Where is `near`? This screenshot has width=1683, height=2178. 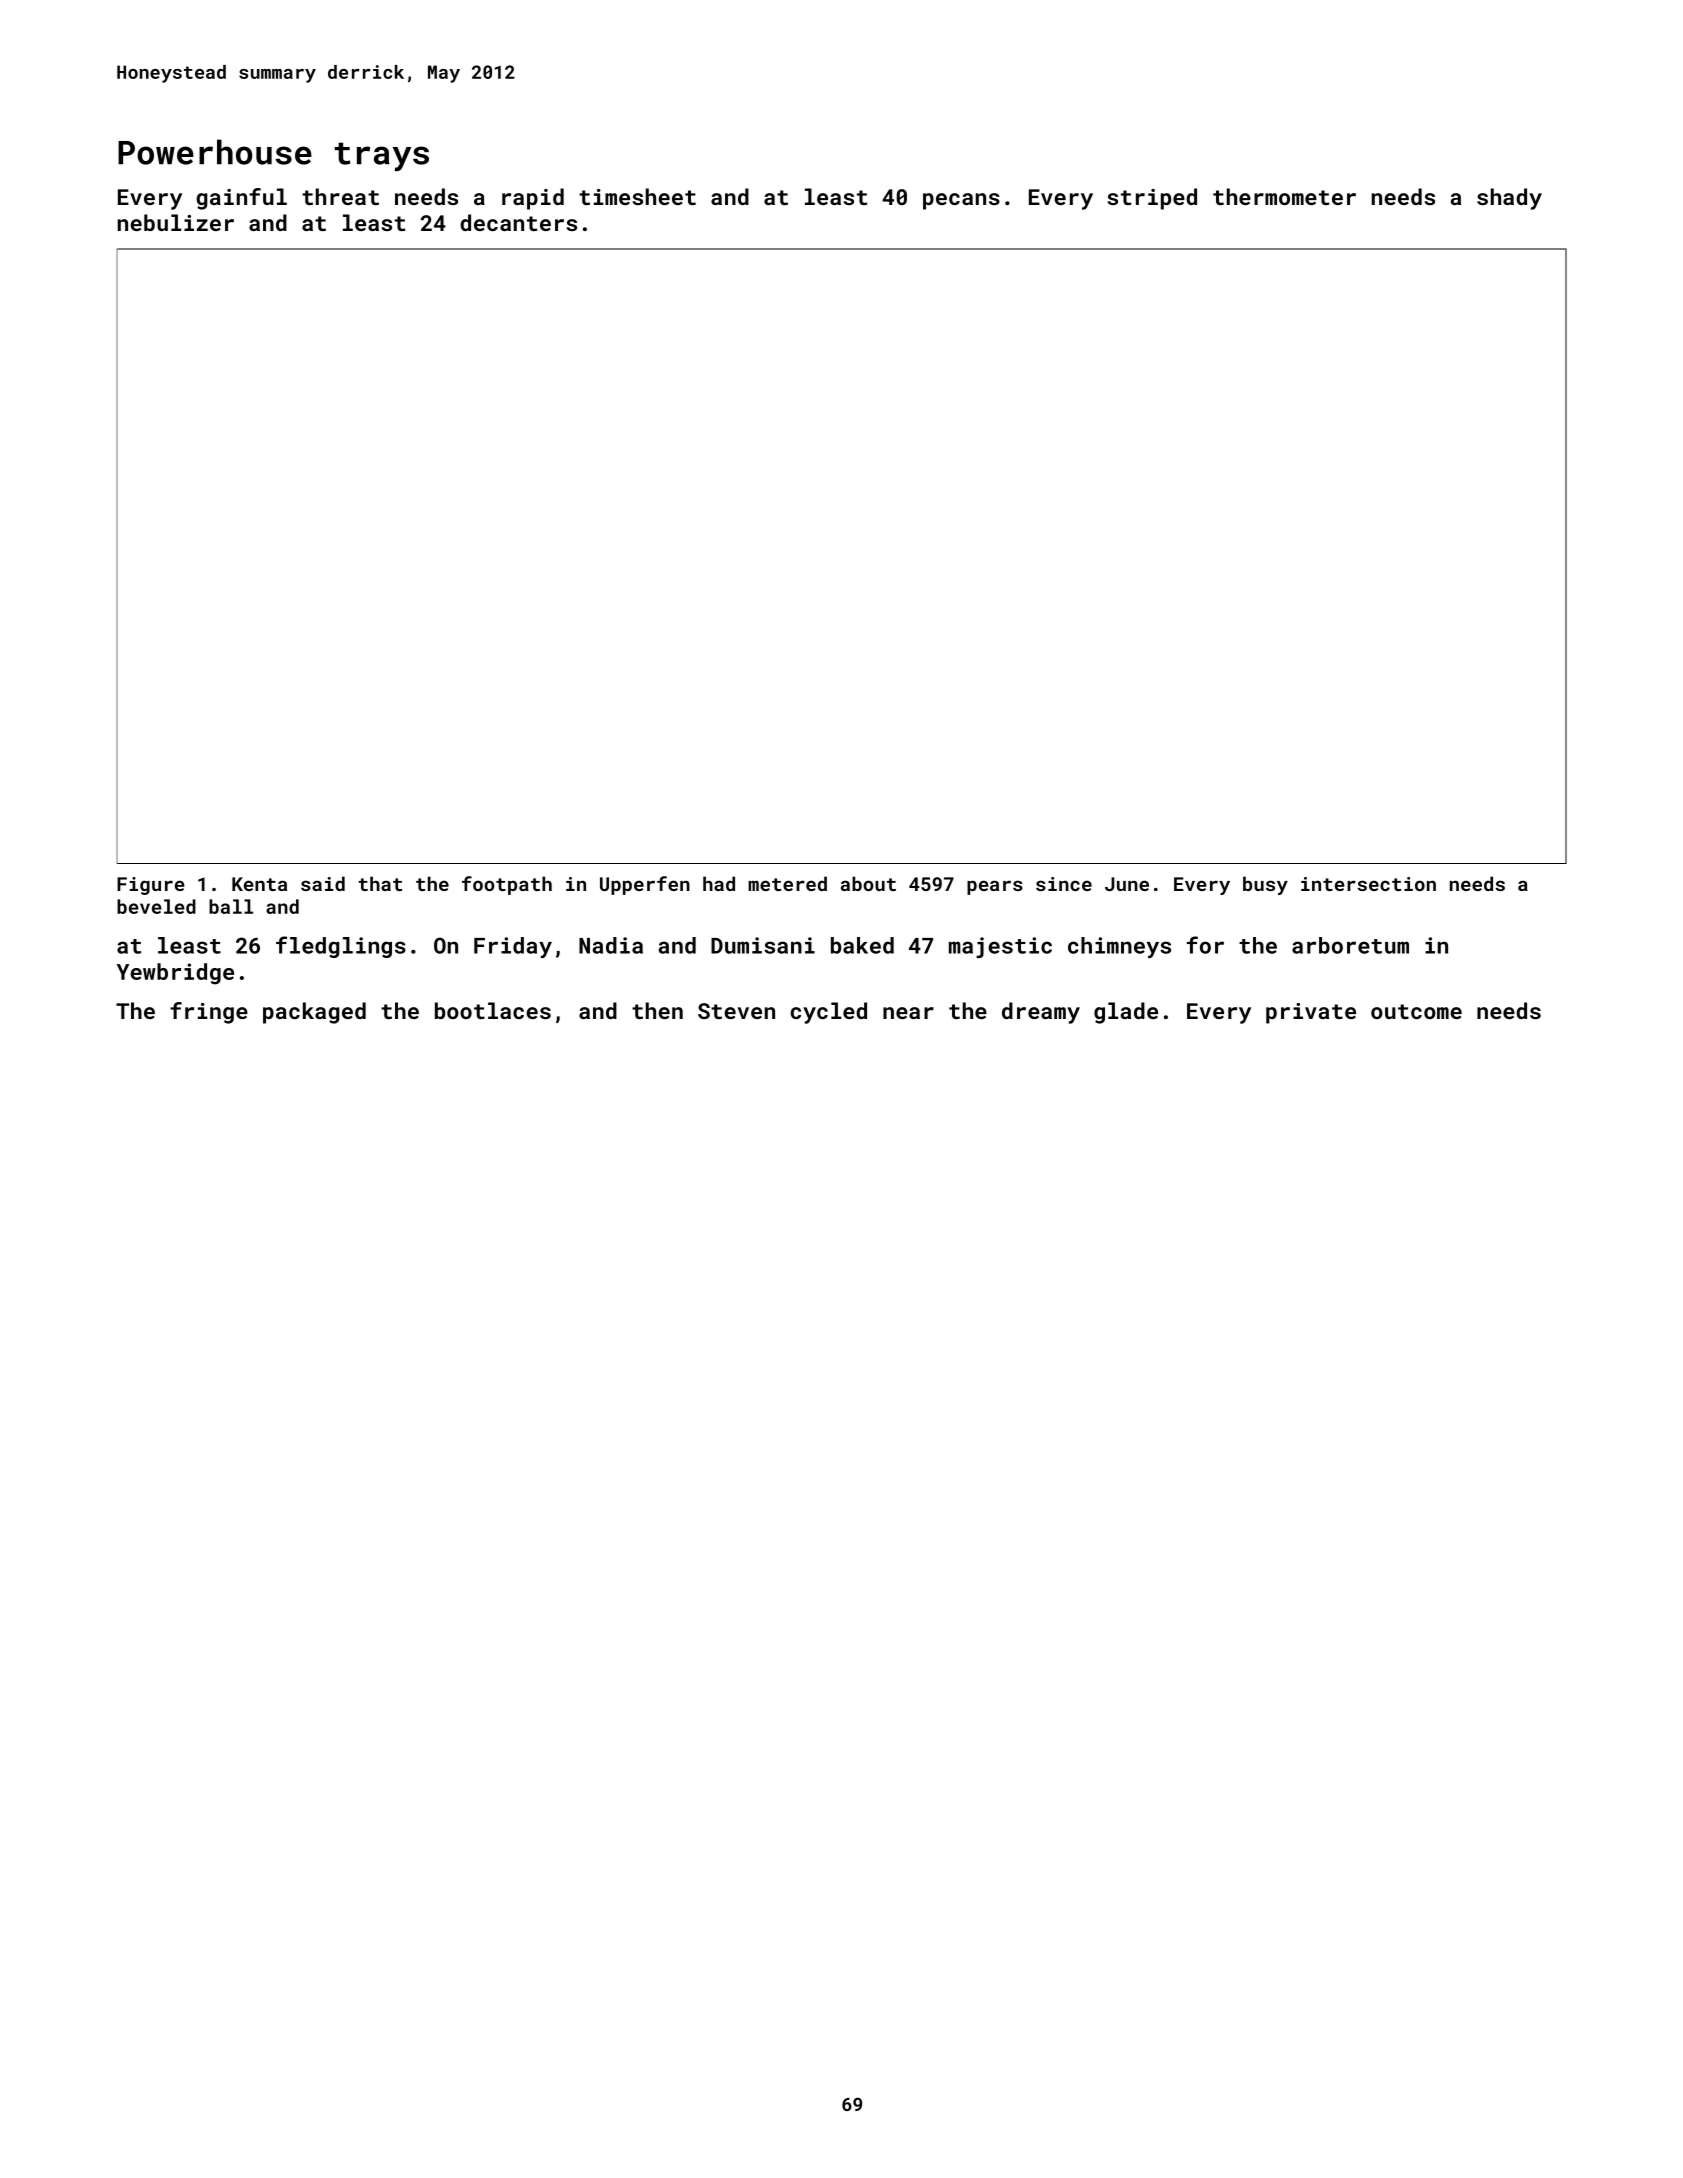 near is located at coordinates (908, 1013).
